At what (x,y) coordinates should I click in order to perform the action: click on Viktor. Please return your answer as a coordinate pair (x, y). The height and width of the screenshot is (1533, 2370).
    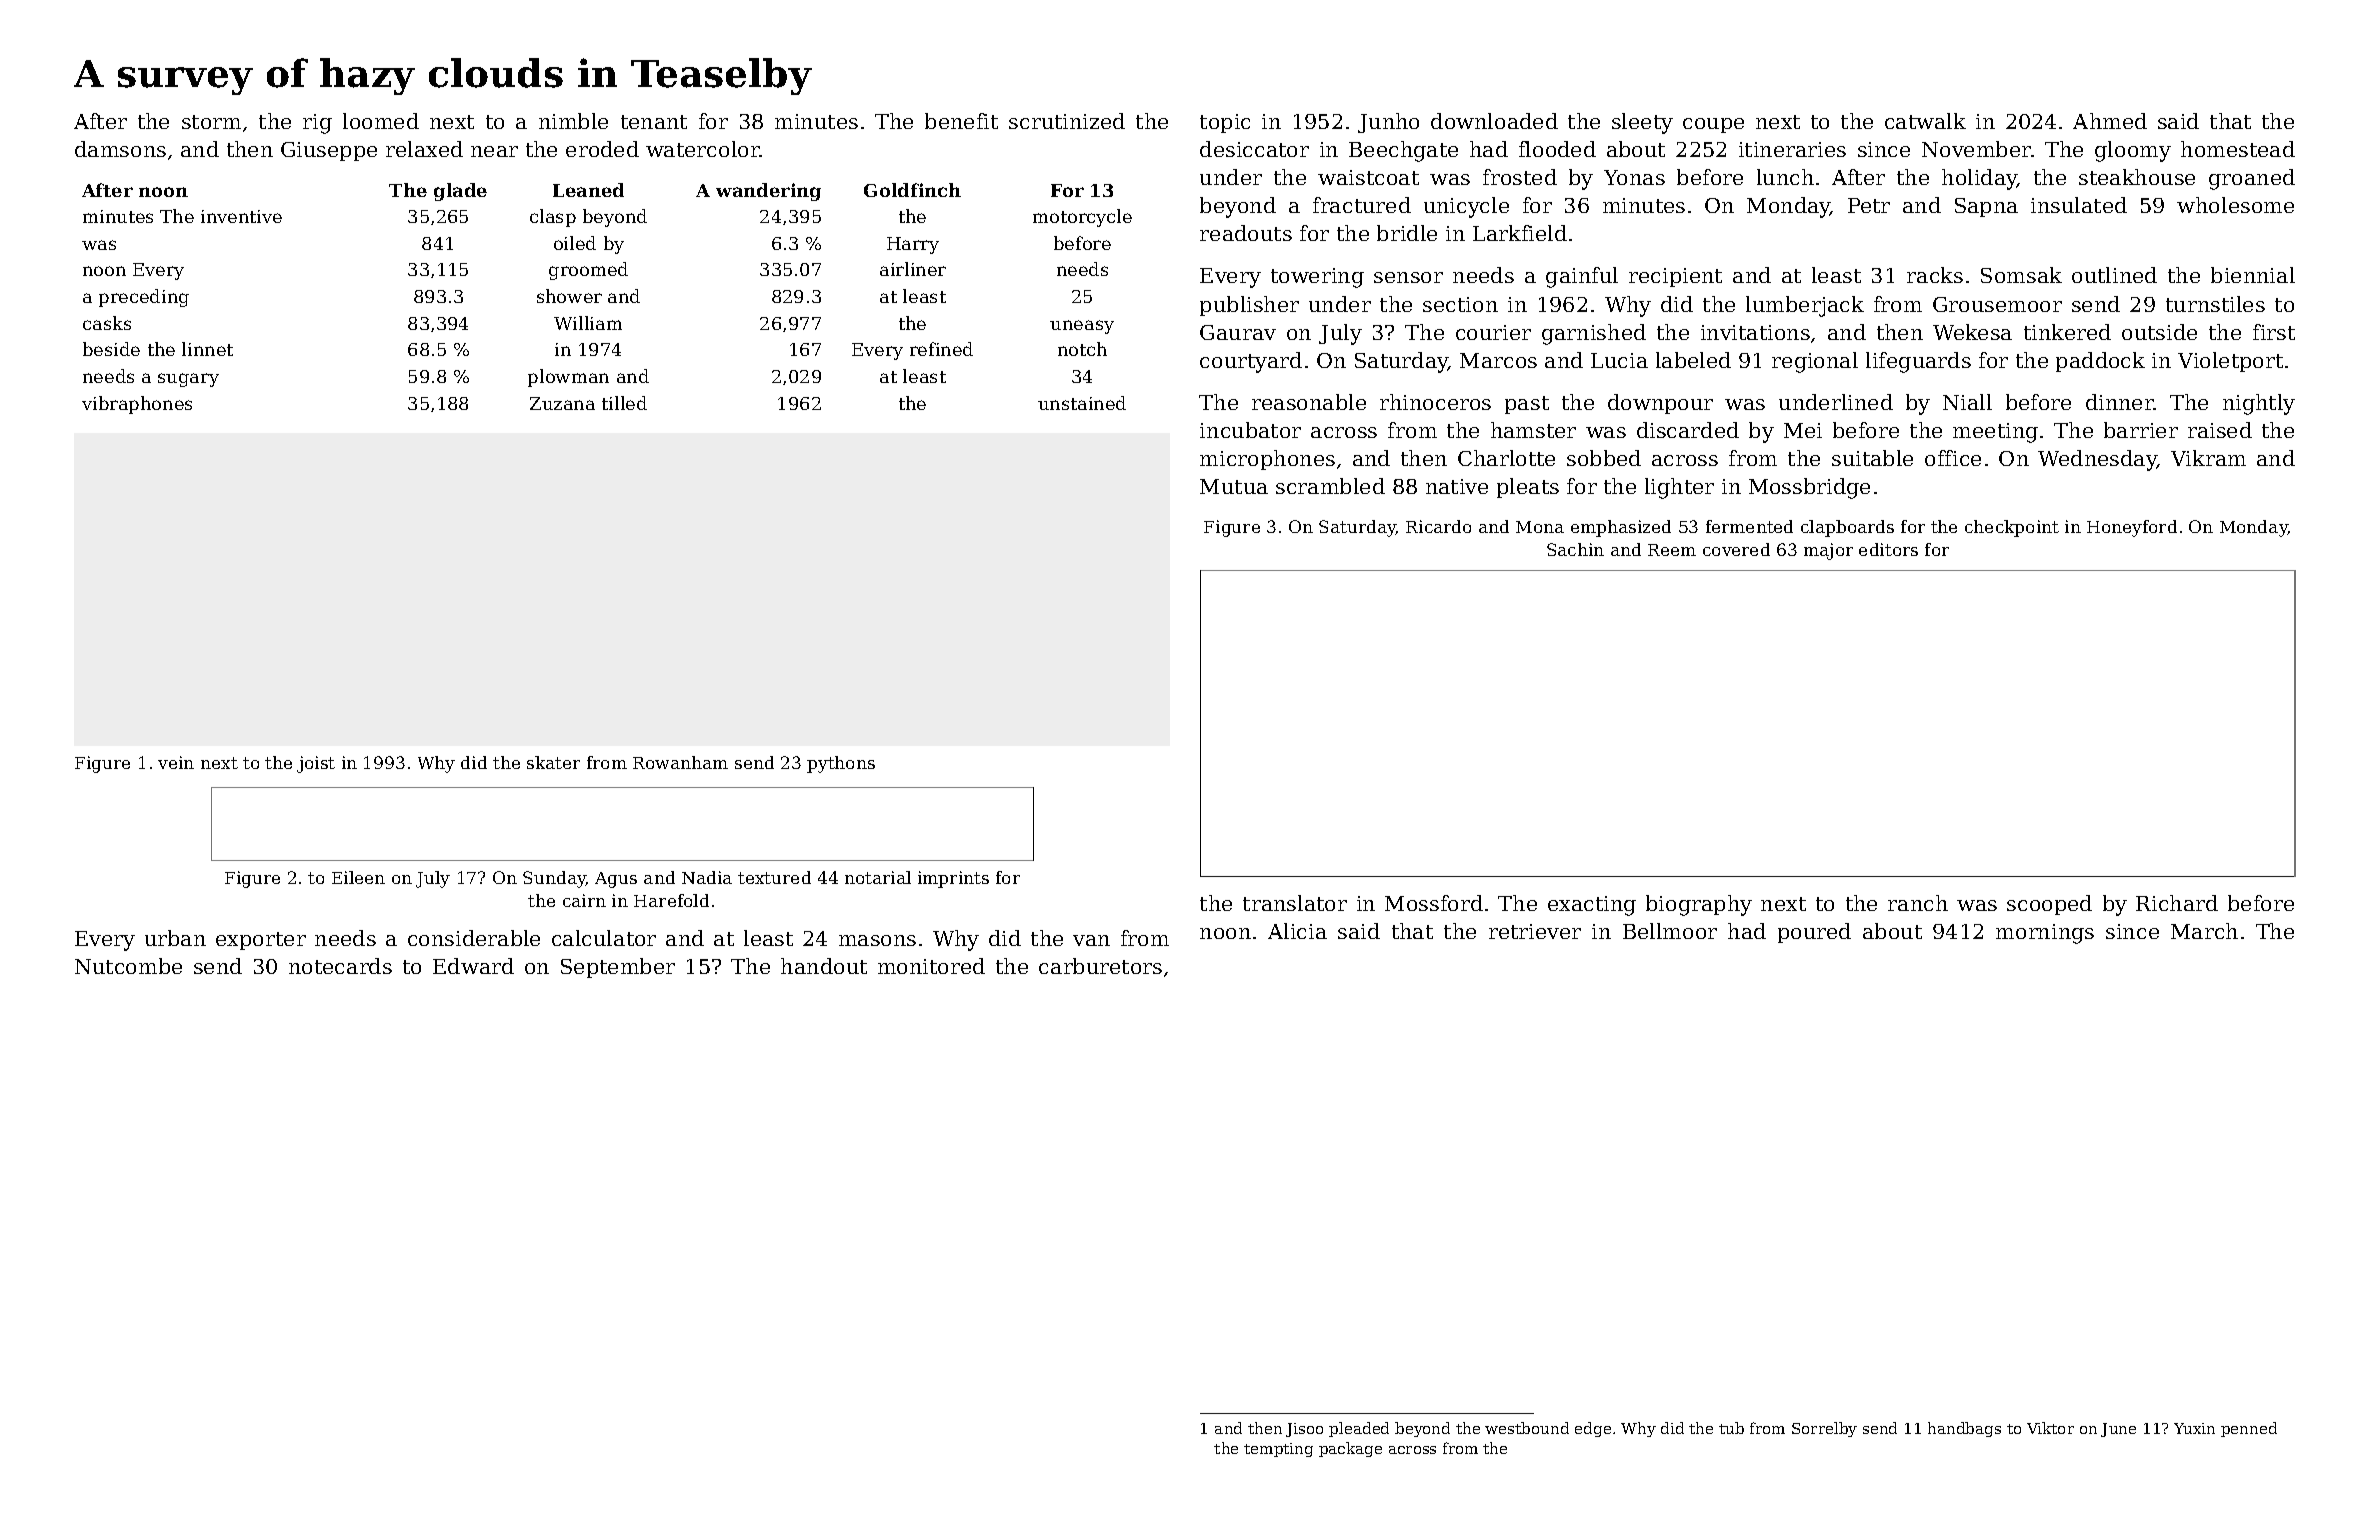
    Looking at the image, I should click on (2050, 1428).
